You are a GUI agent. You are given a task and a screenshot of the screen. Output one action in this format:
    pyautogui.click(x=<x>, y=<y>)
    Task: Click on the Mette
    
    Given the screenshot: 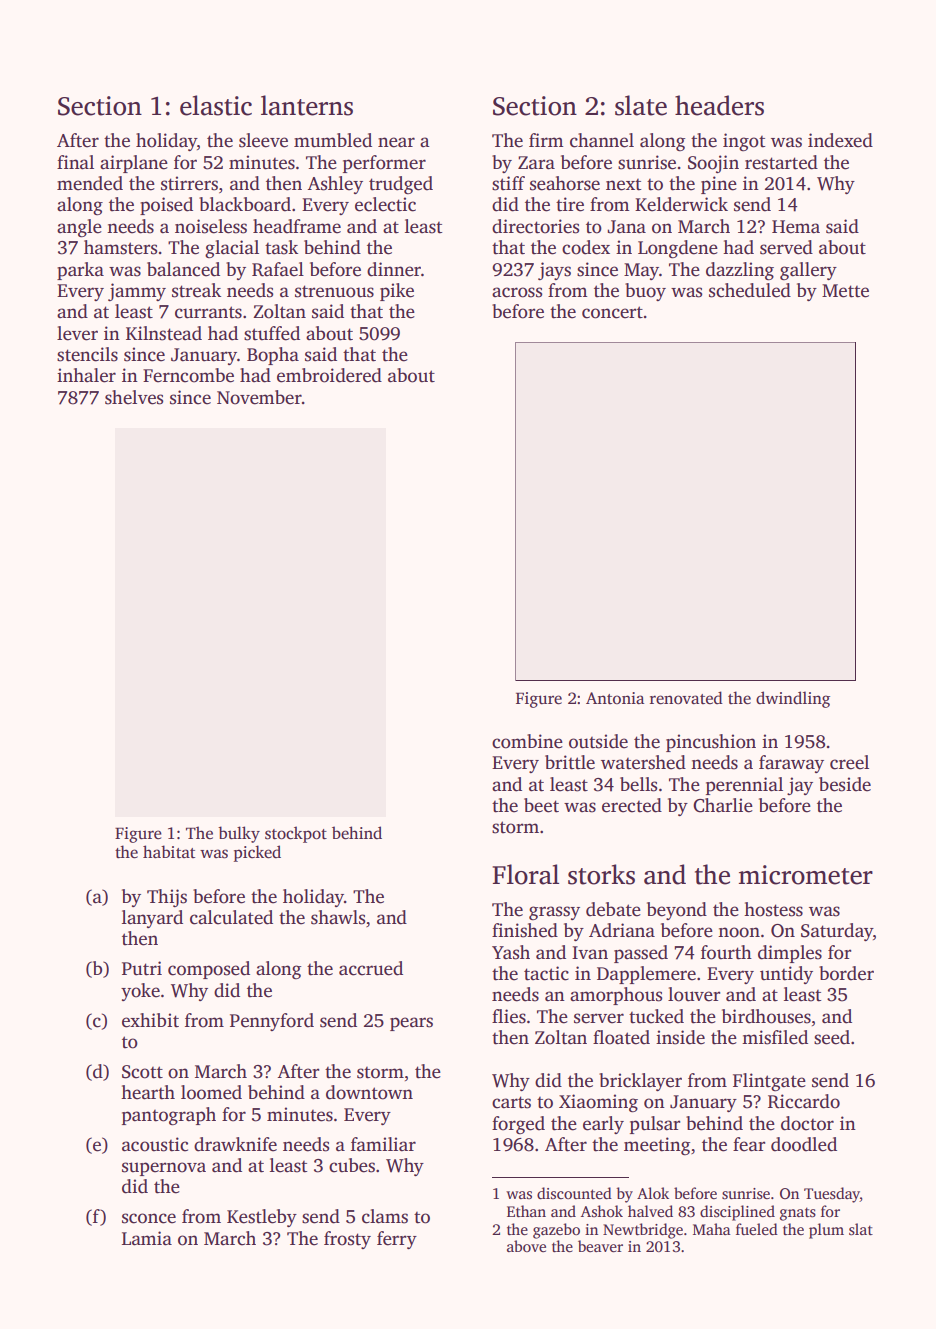 What is the action you would take?
    pyautogui.click(x=845, y=291)
